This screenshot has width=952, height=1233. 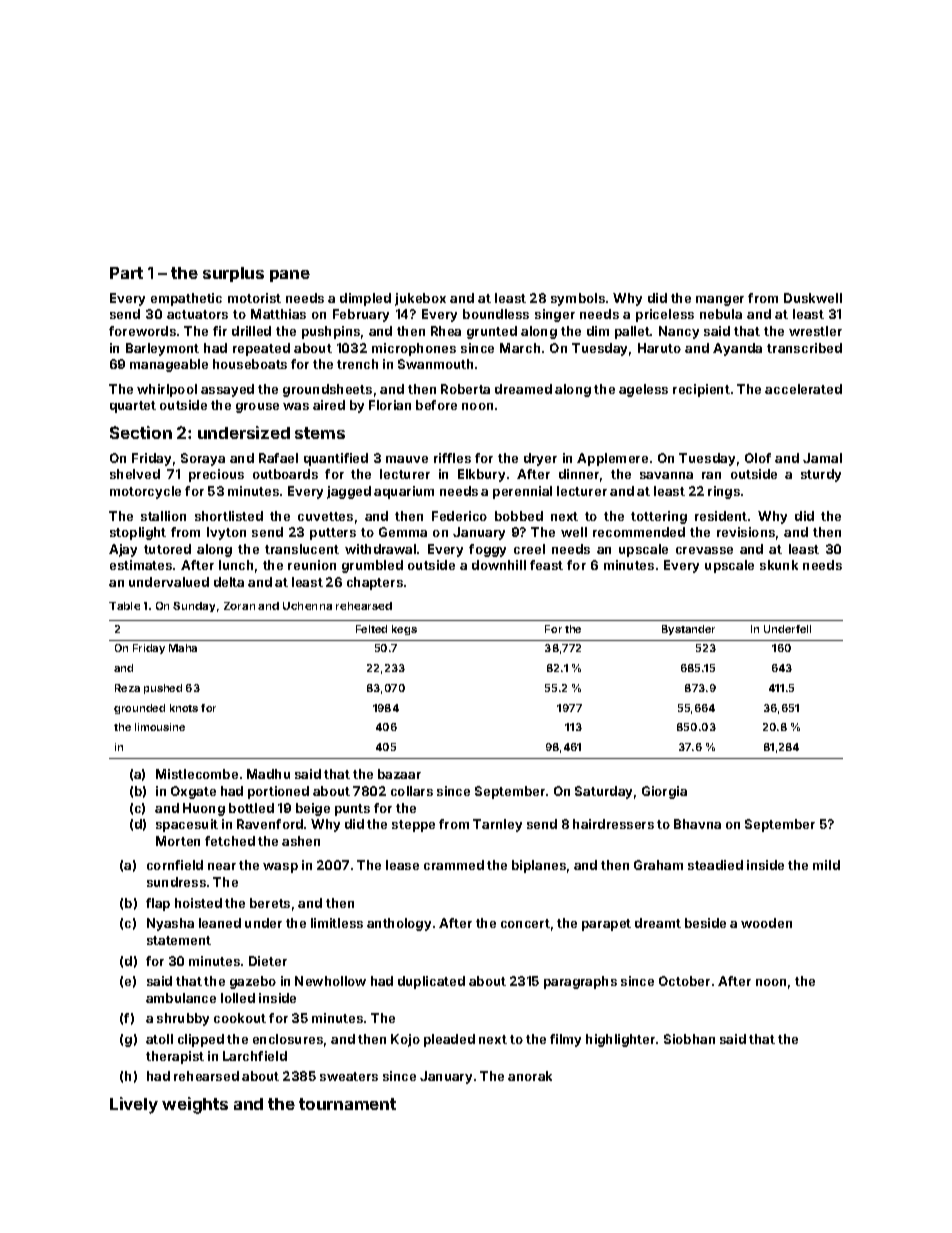 I want to click on ageless, so click(x=643, y=390).
